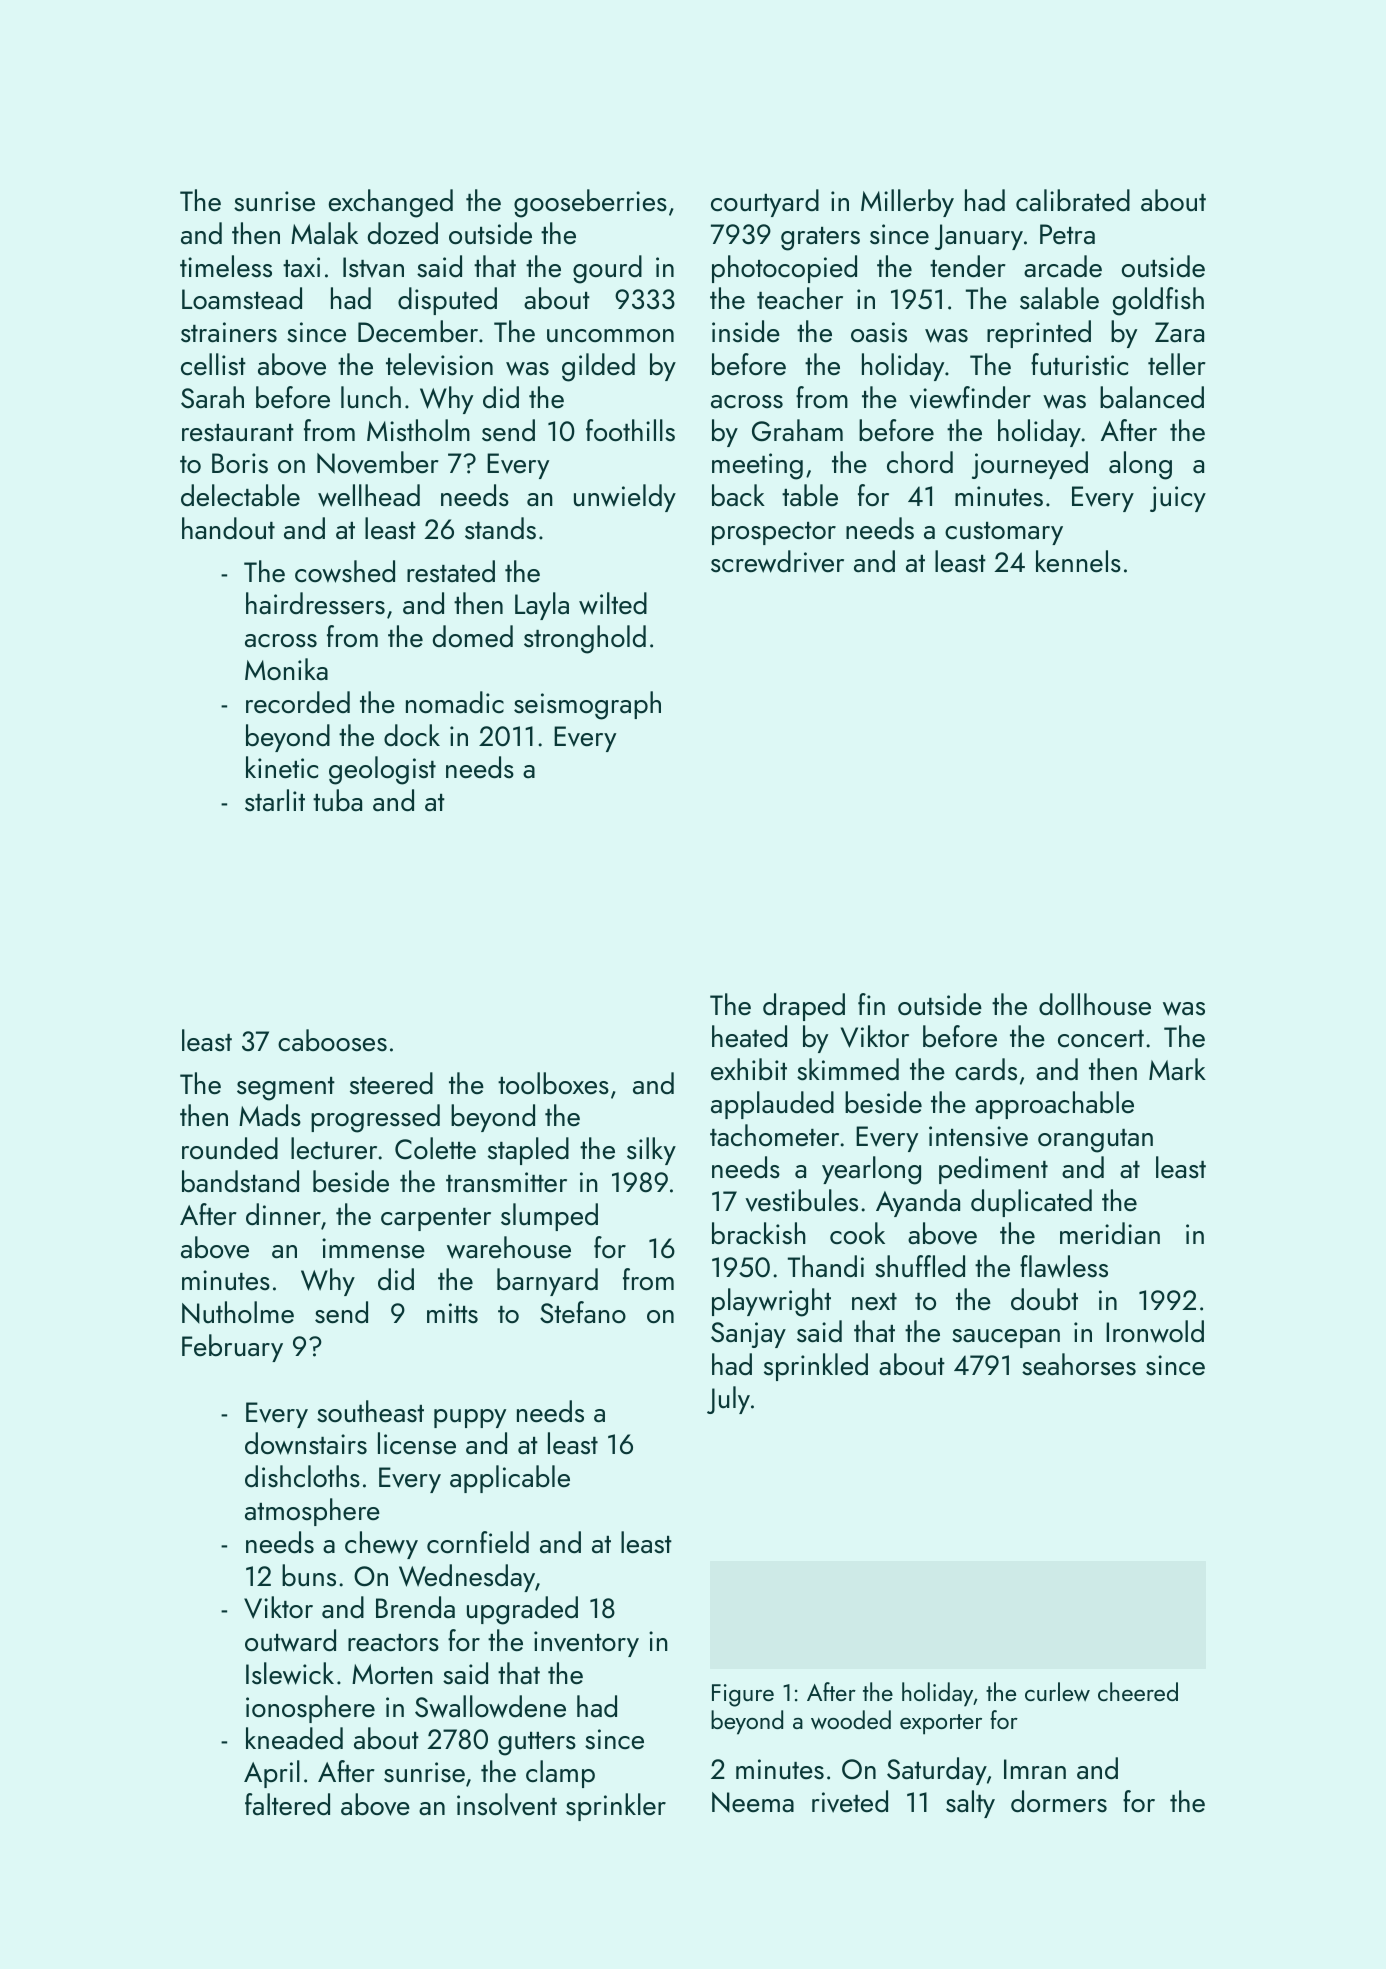 The width and height of the screenshot is (1386, 1969). I want to click on sprinkler, so click(616, 1807).
